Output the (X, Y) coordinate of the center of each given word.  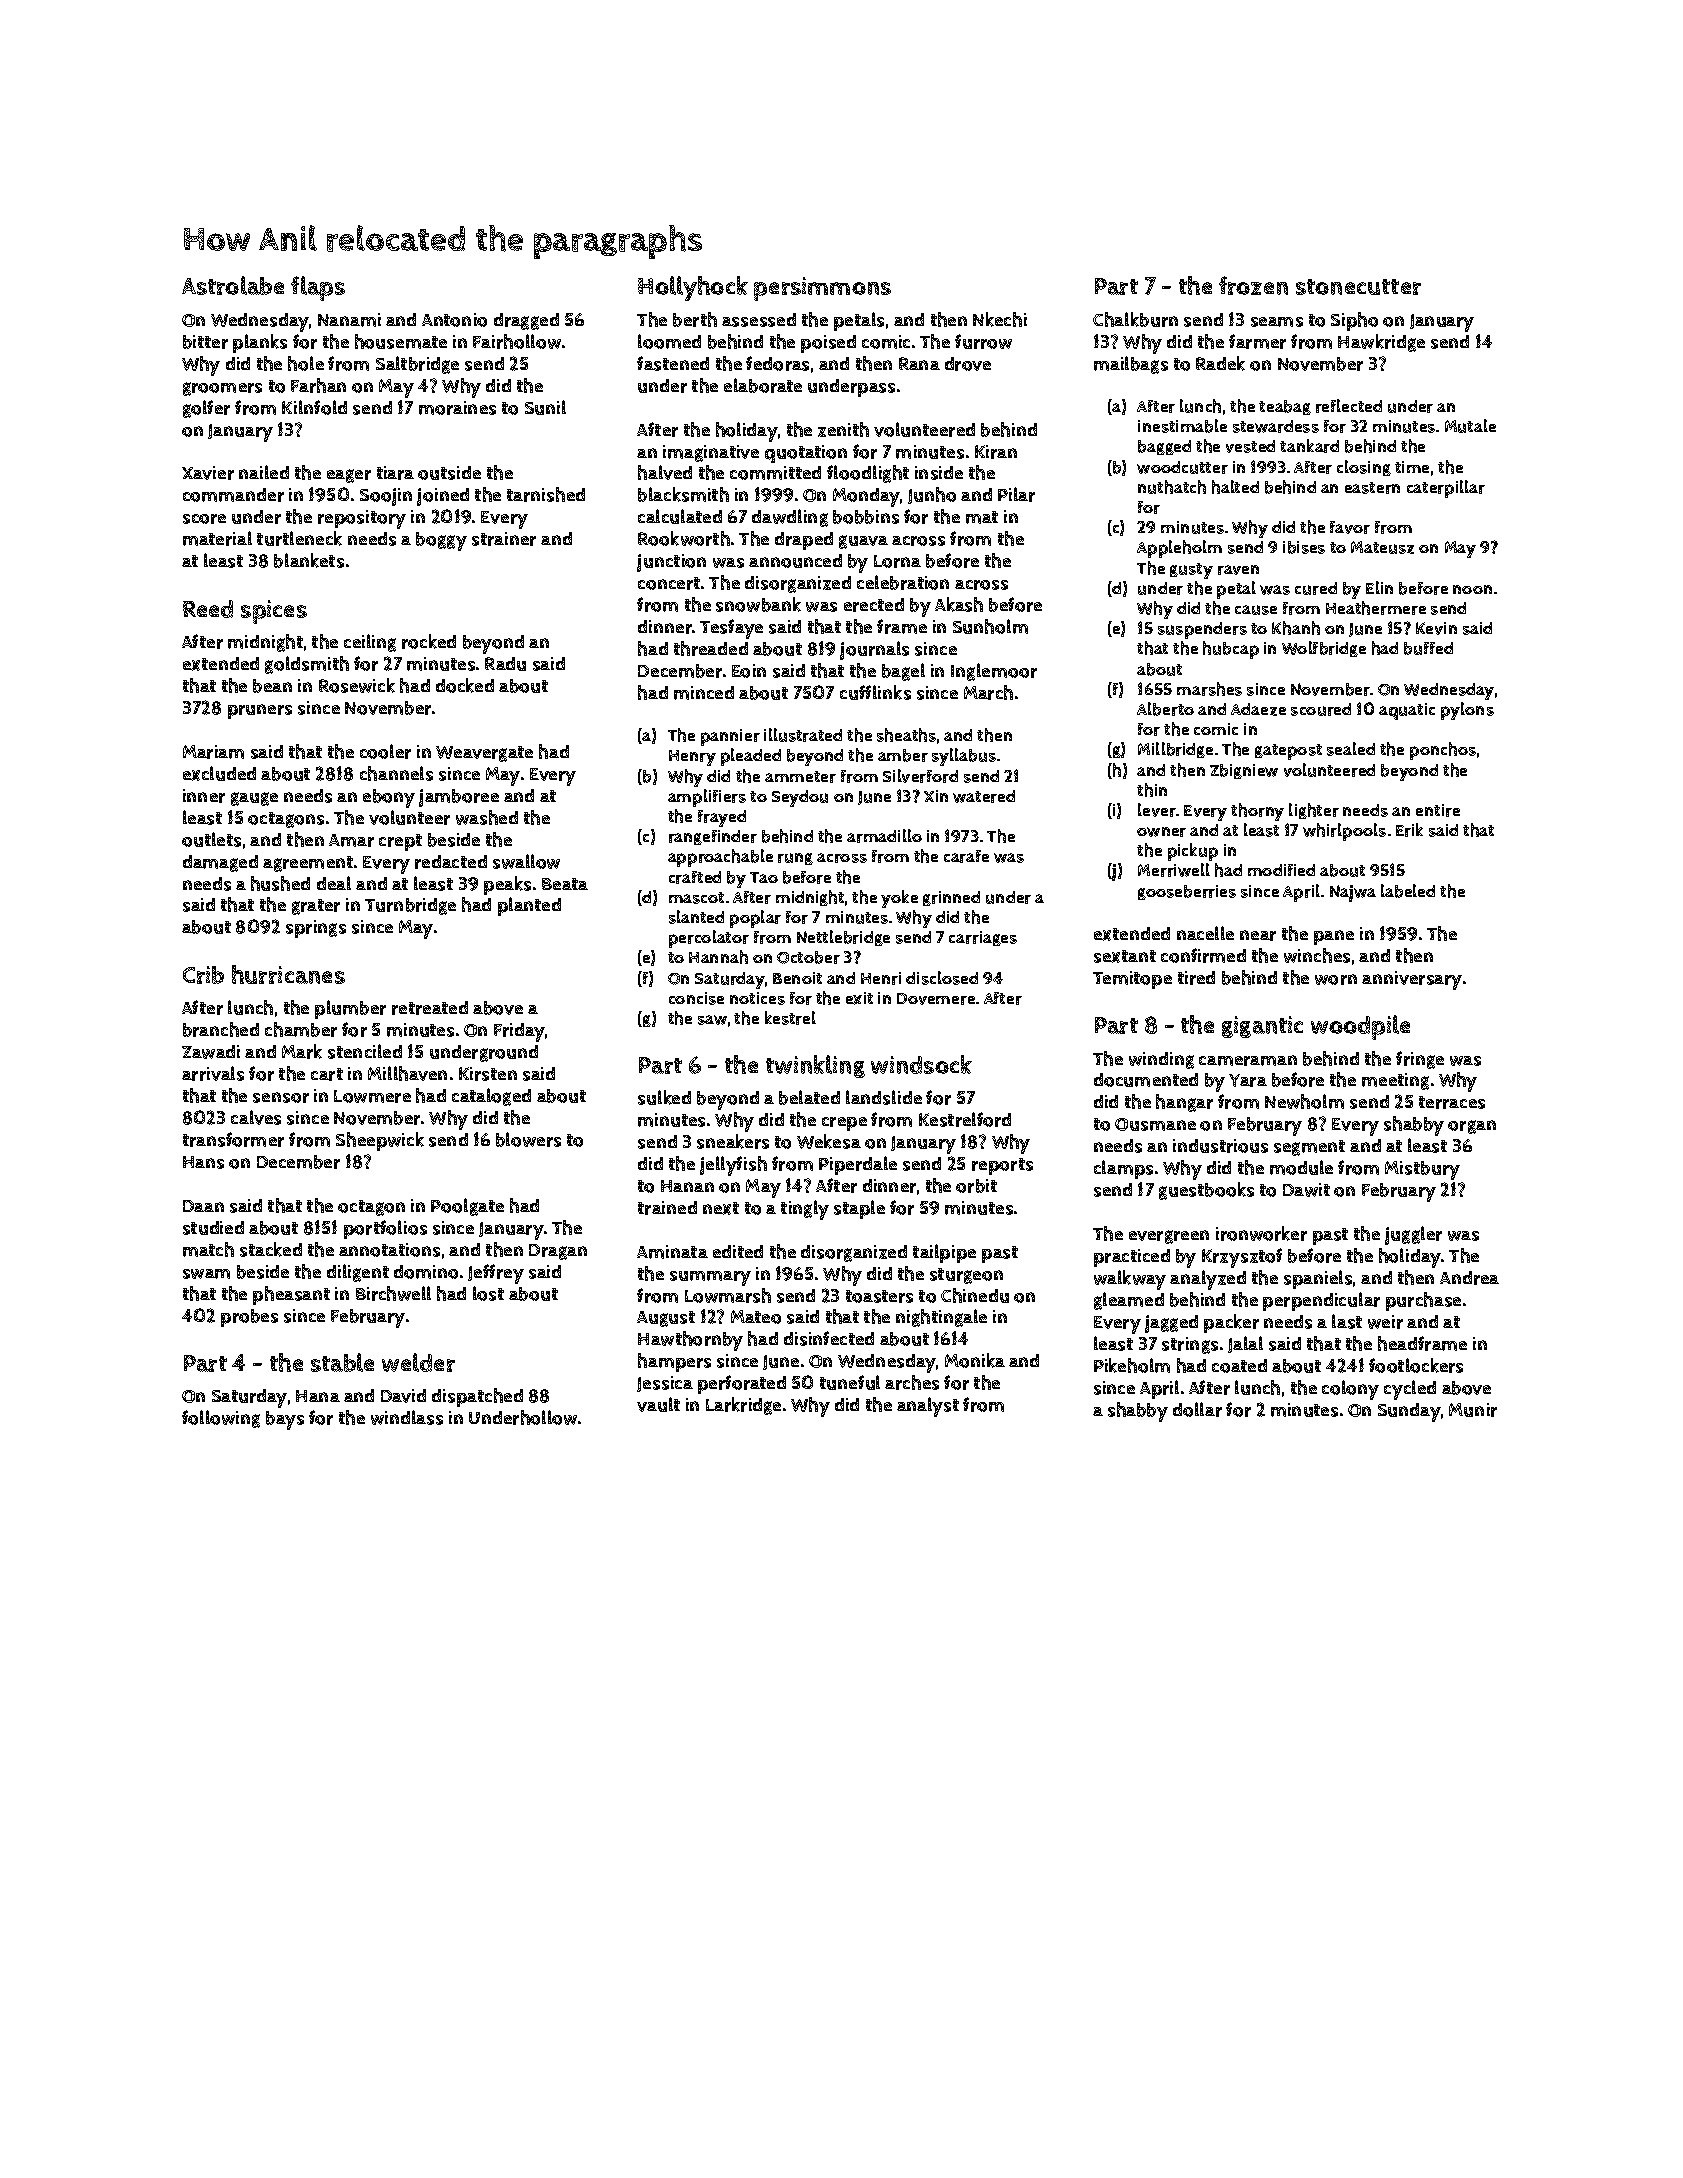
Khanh (1296, 628)
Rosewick (357, 685)
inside (939, 473)
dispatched (477, 1397)
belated (809, 1097)
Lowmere (372, 1096)
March (988, 692)
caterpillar (1446, 489)
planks (260, 343)
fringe (1420, 1060)
